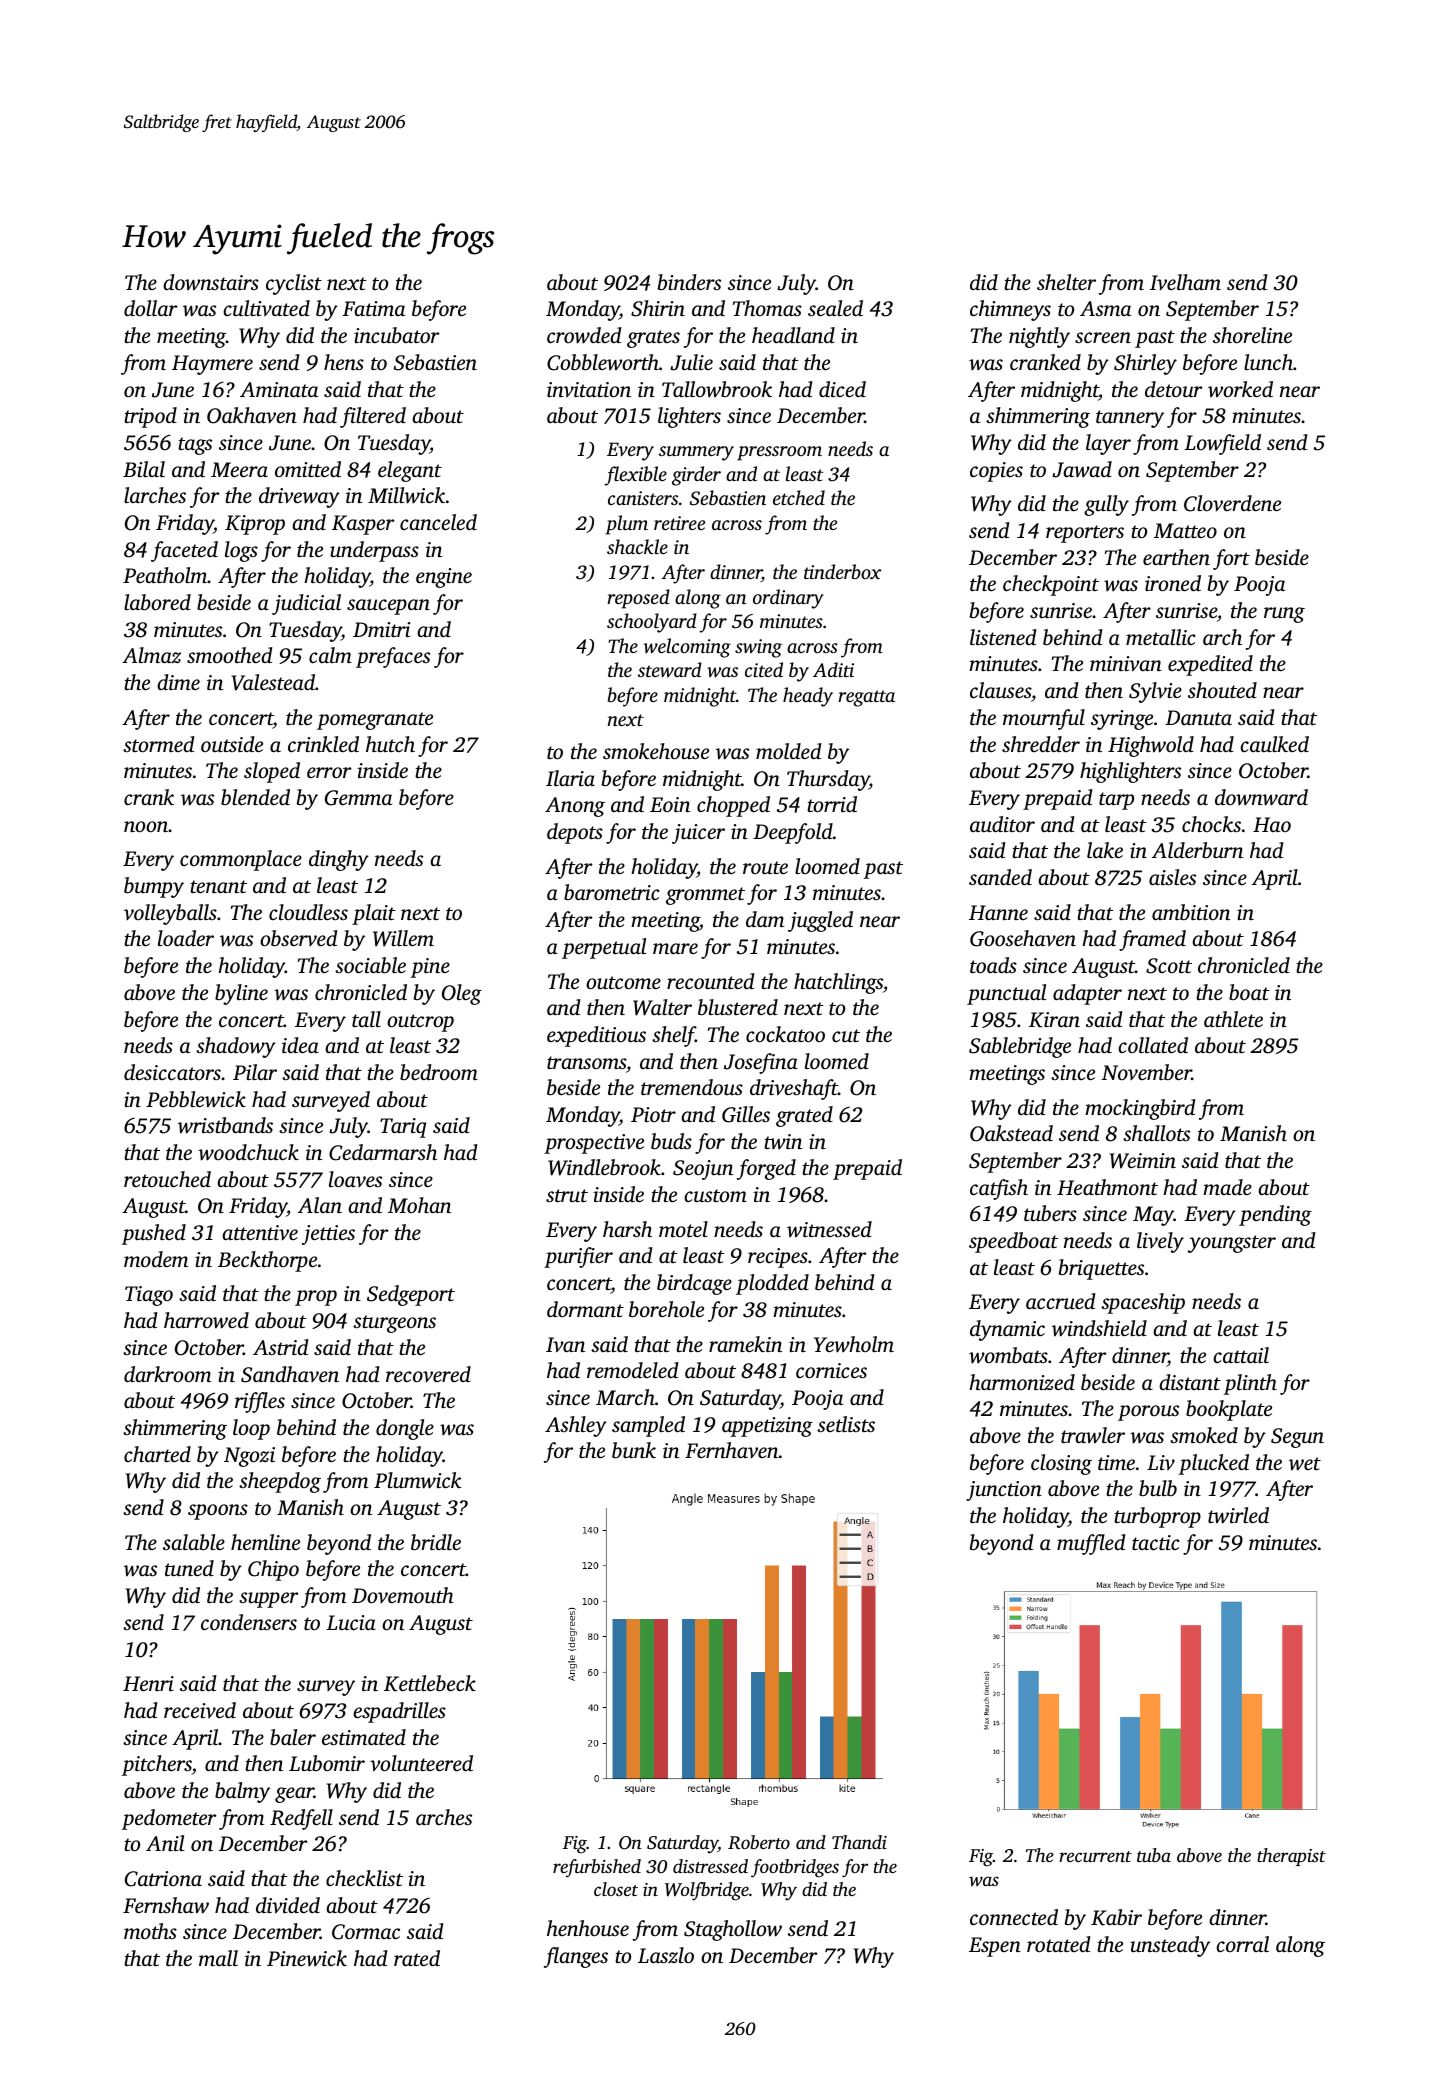 The width and height of the image is (1450, 2100). What do you see at coordinates (1227, 1187) in the image?
I see `made` at bounding box center [1227, 1187].
